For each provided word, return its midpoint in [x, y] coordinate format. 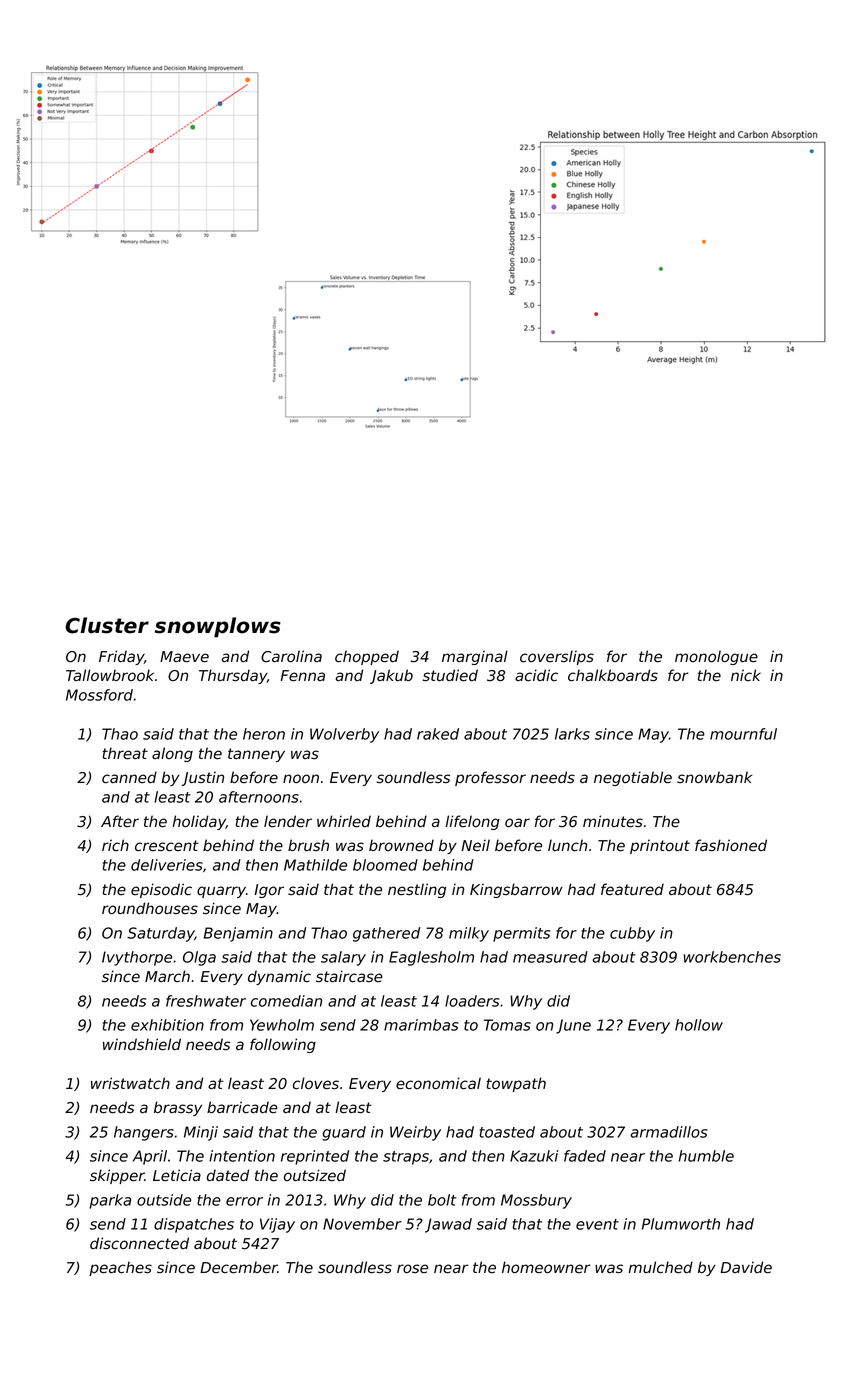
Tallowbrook [110, 675]
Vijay [277, 1225]
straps [406, 1158]
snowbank [714, 777]
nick [746, 675]
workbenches [732, 957]
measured [550, 957]
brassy [178, 1108]
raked [438, 734]
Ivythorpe [137, 958]
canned [129, 777]
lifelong [472, 822]
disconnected [139, 1243]
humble [706, 1156]
